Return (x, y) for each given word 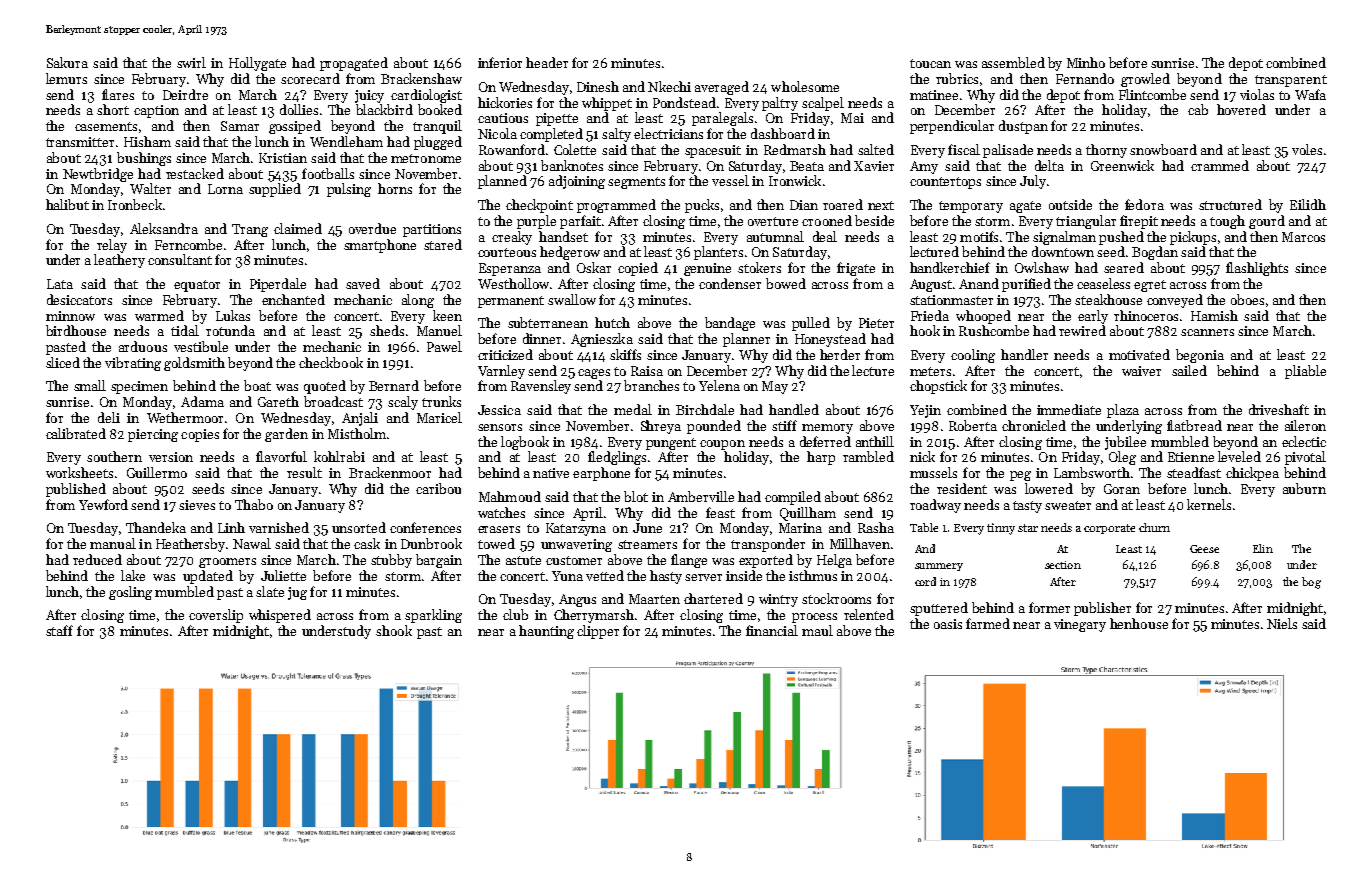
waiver (1141, 371)
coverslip (216, 616)
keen (447, 315)
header (547, 62)
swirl (191, 62)
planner (746, 340)
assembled (1013, 62)
